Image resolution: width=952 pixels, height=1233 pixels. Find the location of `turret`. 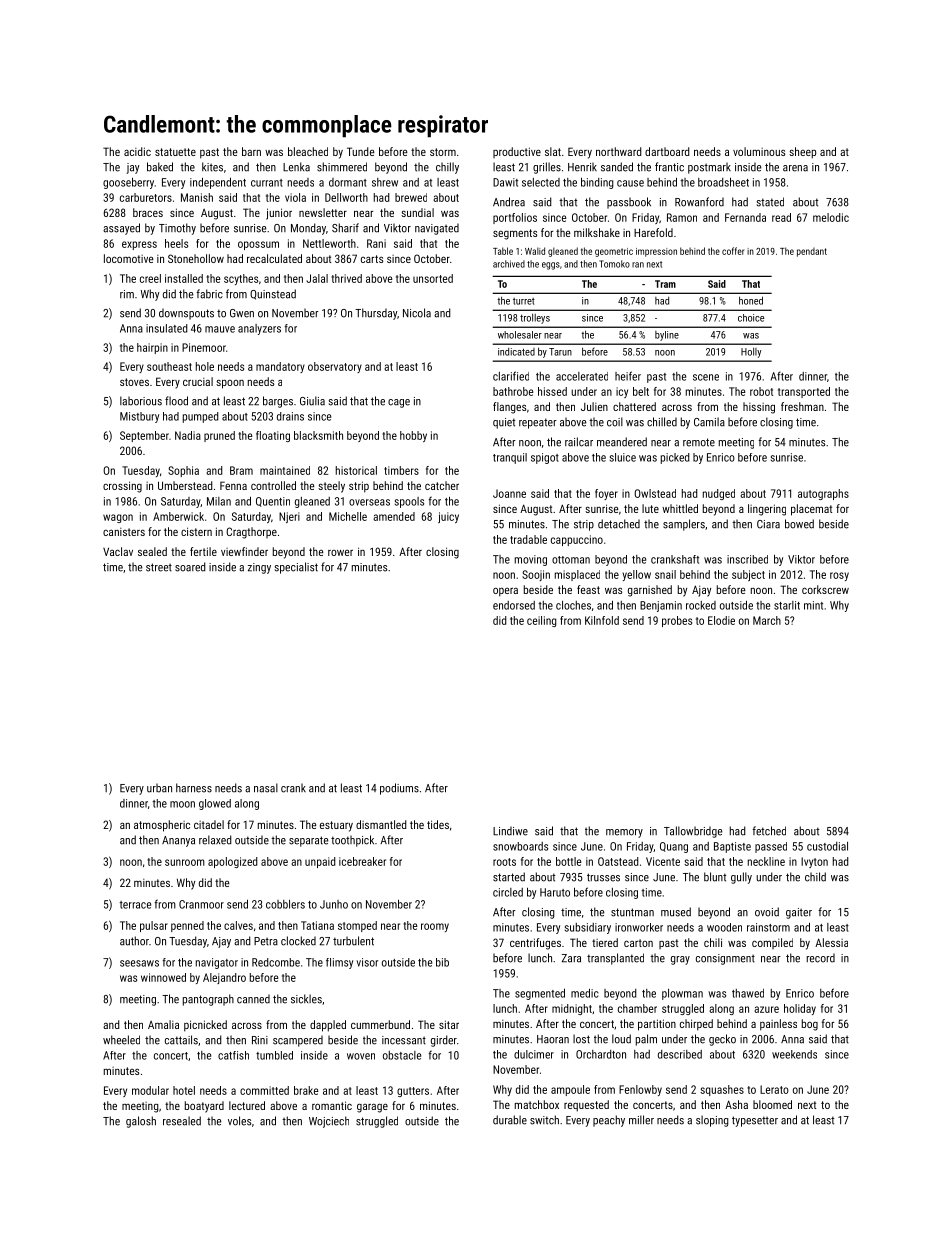

turret is located at coordinates (524, 301).
